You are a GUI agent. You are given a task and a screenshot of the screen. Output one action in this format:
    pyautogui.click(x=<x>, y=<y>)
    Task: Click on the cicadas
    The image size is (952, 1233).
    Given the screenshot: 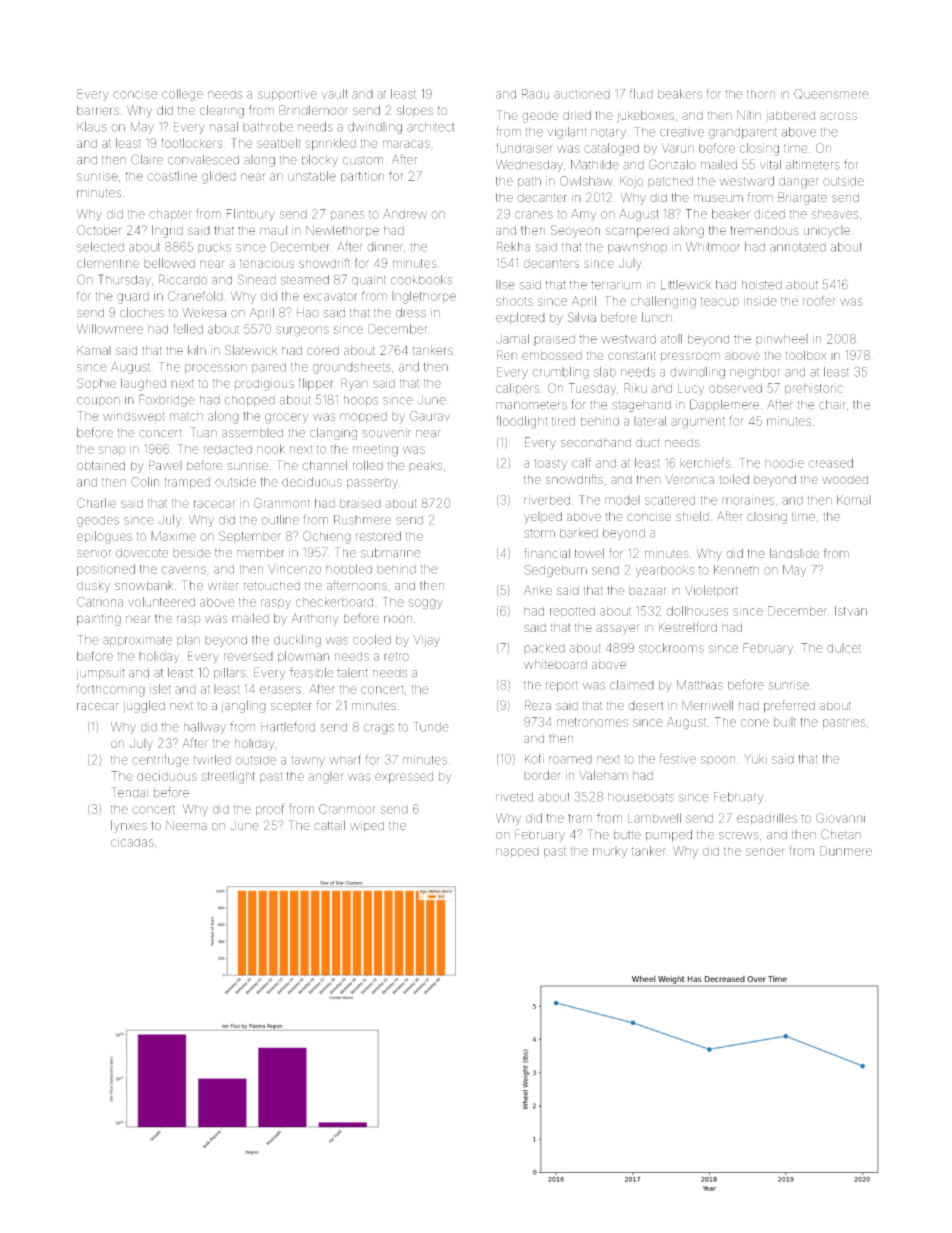 What is the action you would take?
    pyautogui.click(x=132, y=842)
